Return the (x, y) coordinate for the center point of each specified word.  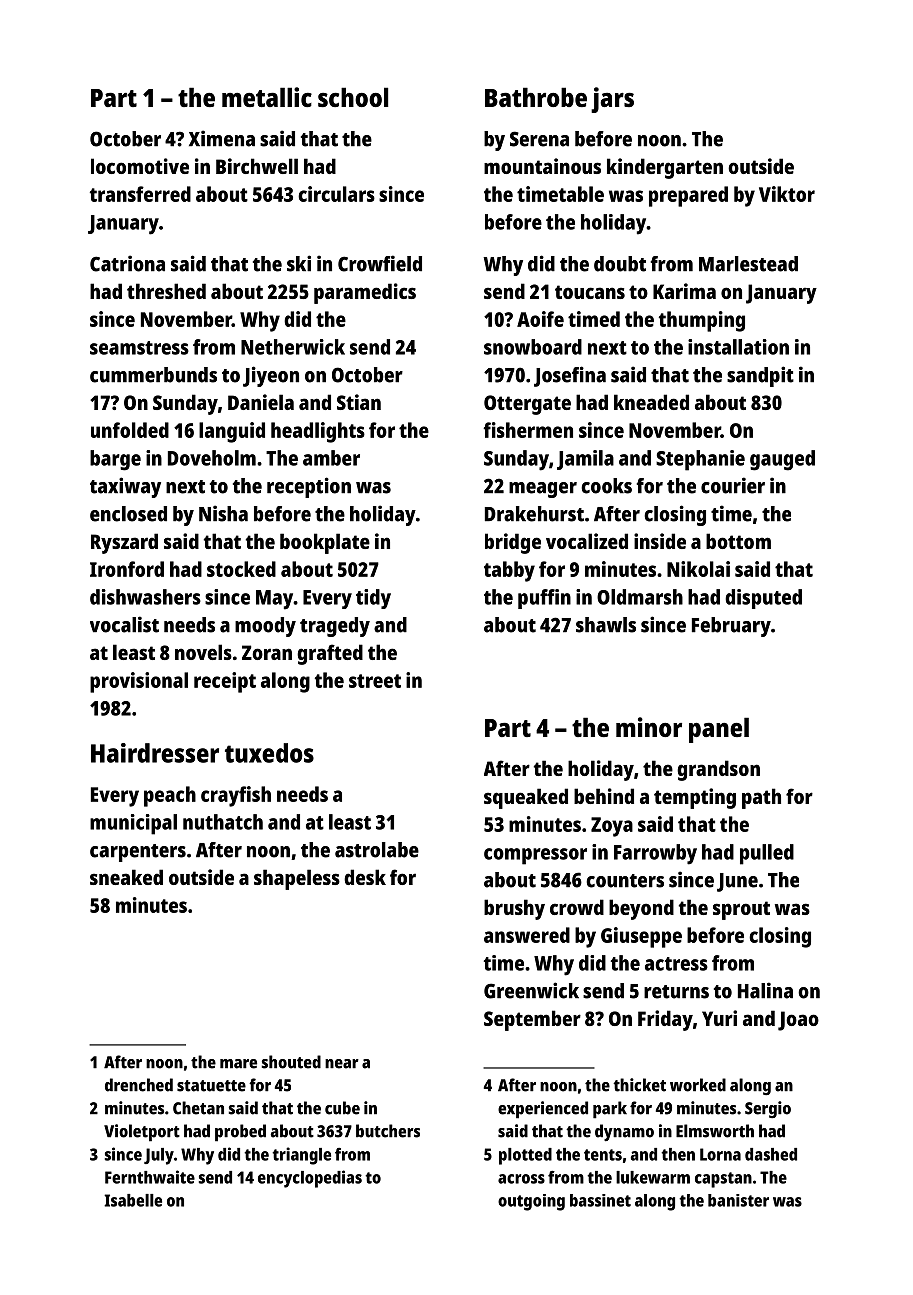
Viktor (787, 194)
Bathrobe (536, 97)
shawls (606, 625)
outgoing (531, 1202)
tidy (373, 599)
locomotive (140, 166)
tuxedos (269, 753)
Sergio (768, 1109)
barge (115, 460)
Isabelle (133, 1200)
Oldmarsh (640, 597)
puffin (544, 599)
